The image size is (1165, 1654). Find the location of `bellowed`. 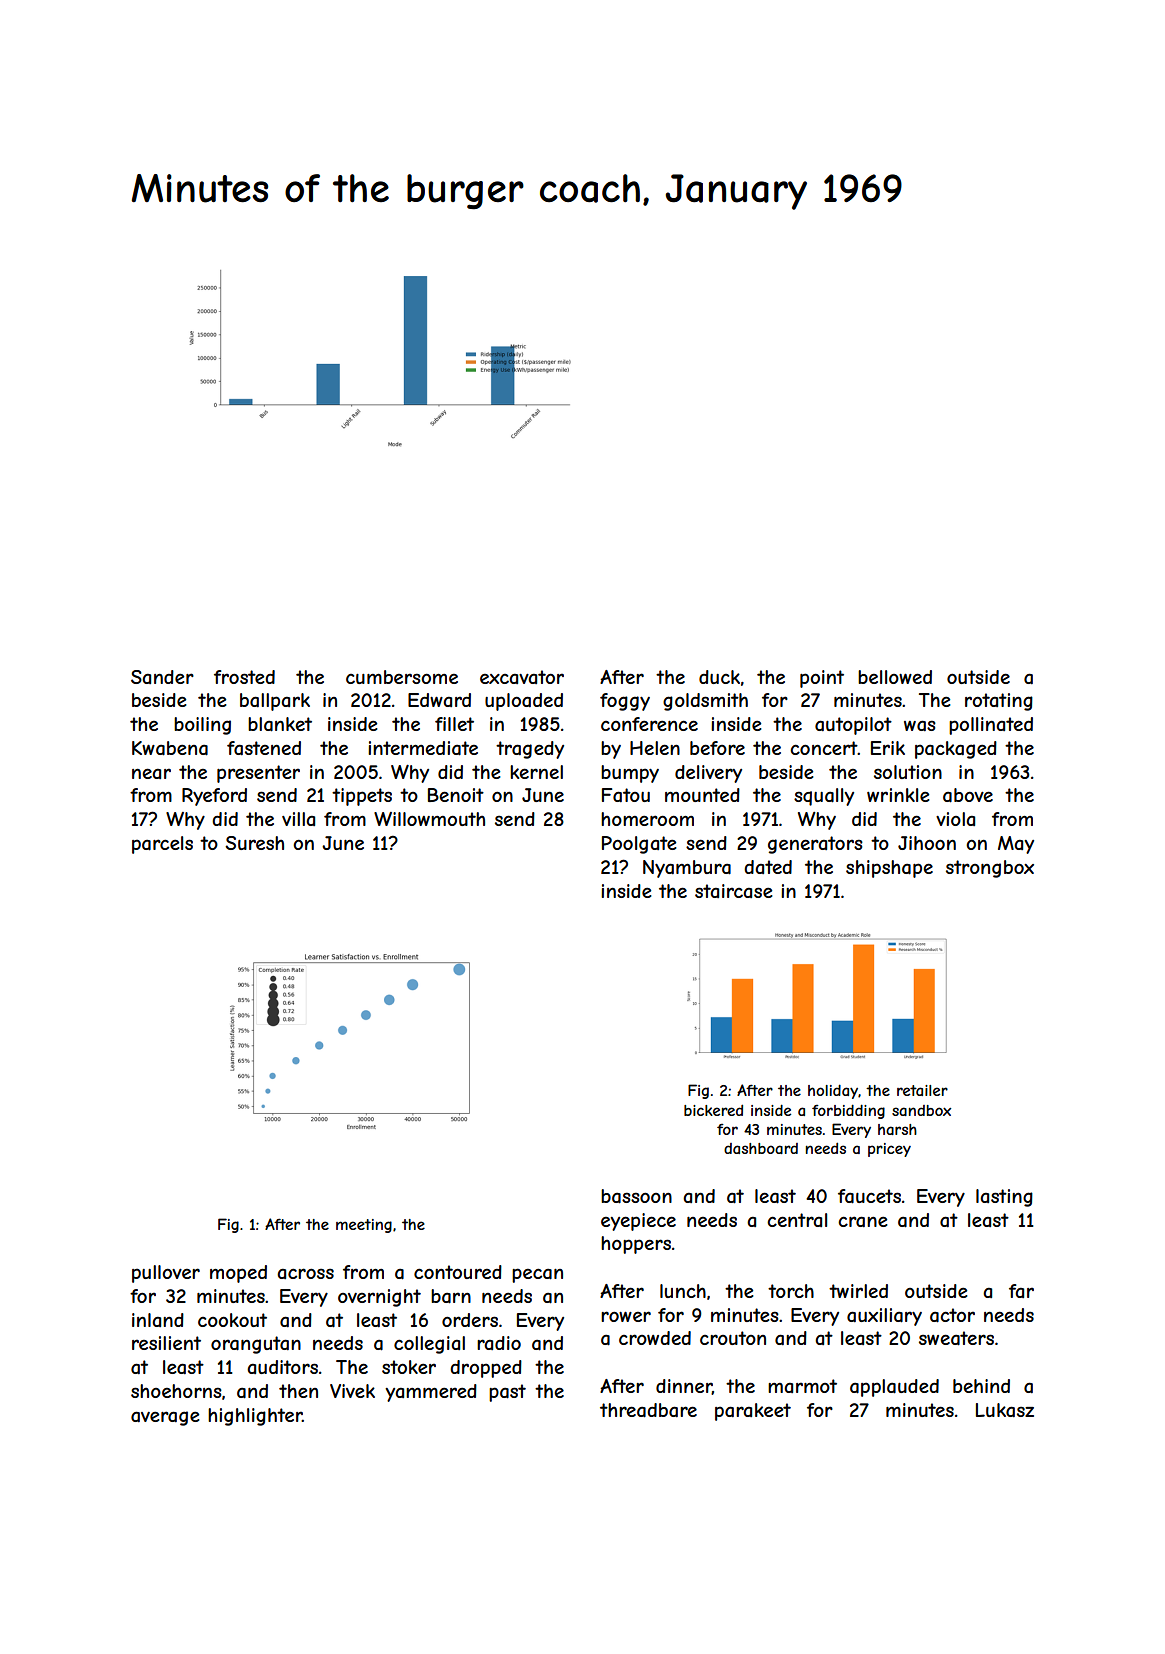

bellowed is located at coordinates (895, 677).
